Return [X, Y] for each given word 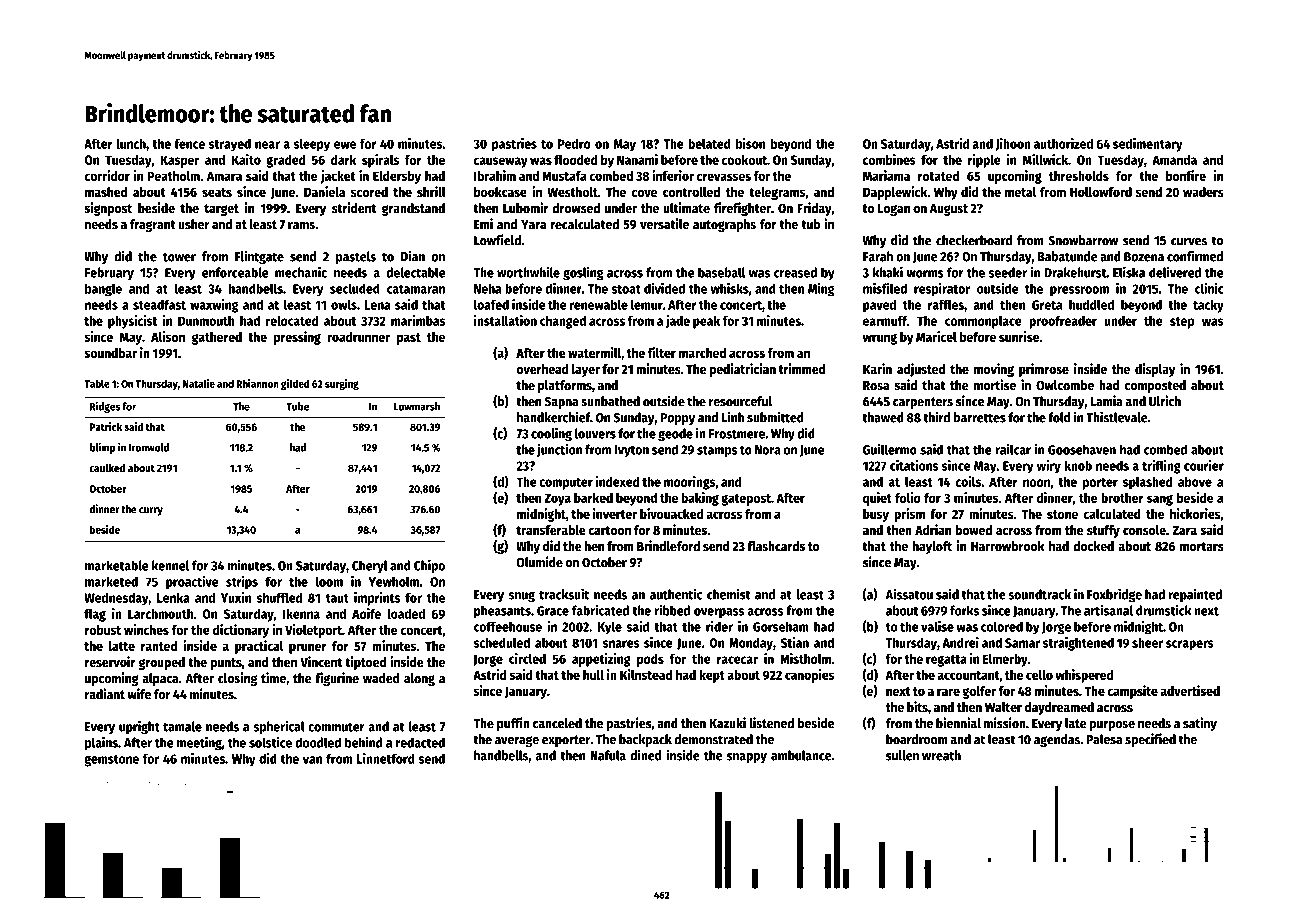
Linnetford [386, 758]
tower [179, 257]
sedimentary [1148, 145]
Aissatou [909, 594]
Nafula [608, 755]
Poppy [677, 419]
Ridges [105, 407]
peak [706, 322]
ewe [345, 145]
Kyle [610, 628]
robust [103, 630]
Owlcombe [1065, 385]
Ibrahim [495, 175]
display [1155, 370]
